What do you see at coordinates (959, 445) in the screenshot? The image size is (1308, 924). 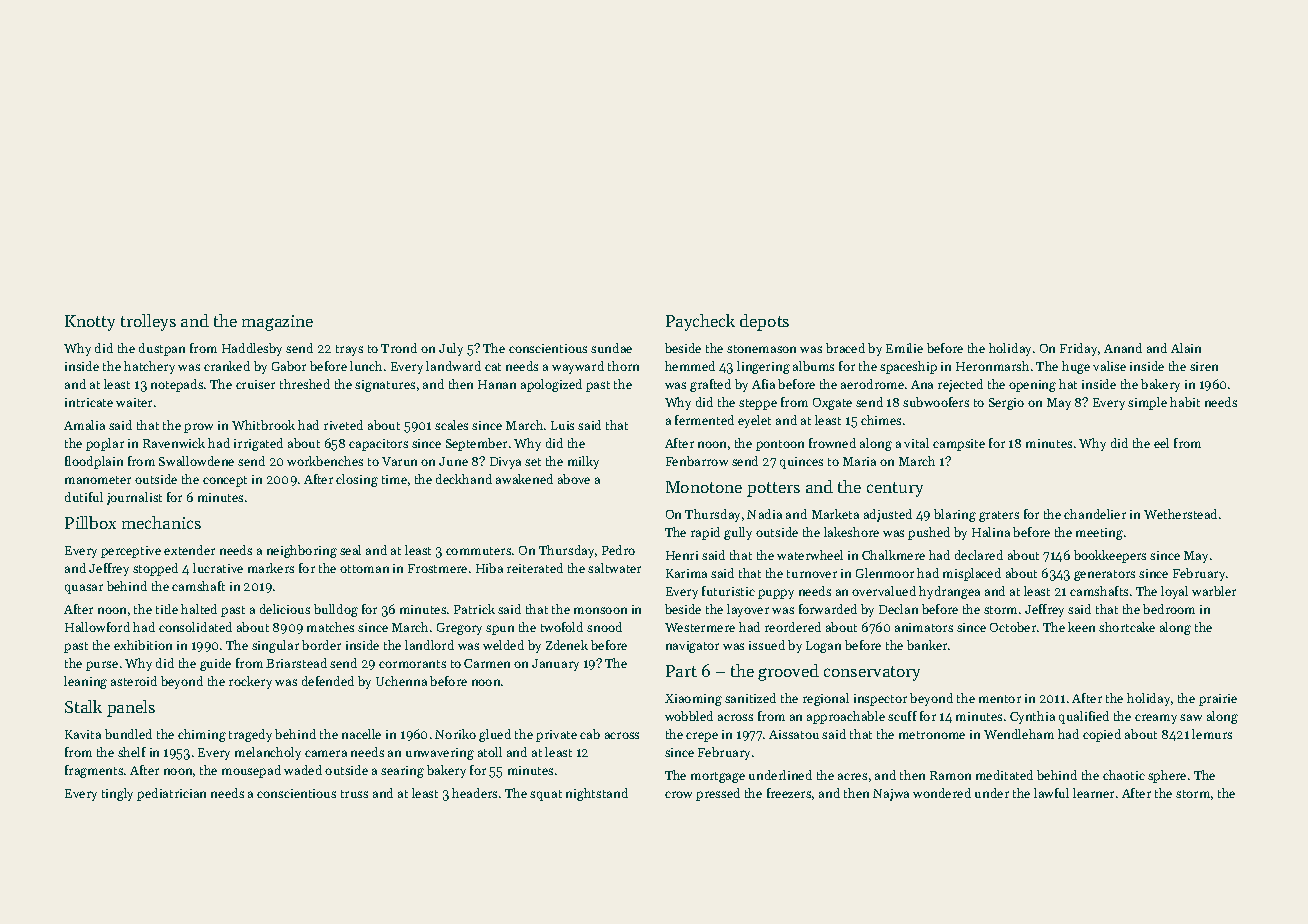 I see `campsite` at bounding box center [959, 445].
